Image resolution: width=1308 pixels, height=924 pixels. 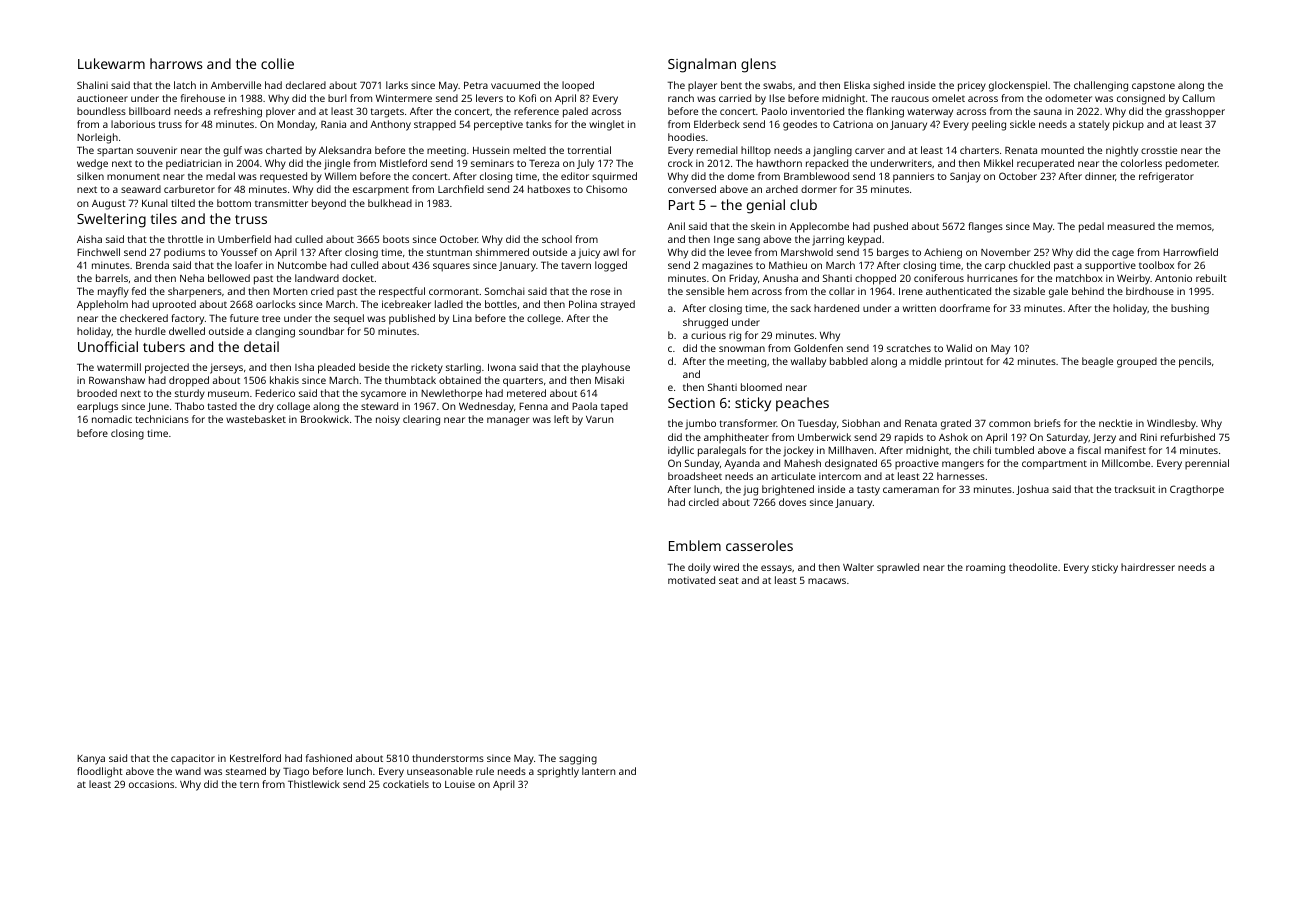 I want to click on wastebasket, so click(x=256, y=419).
